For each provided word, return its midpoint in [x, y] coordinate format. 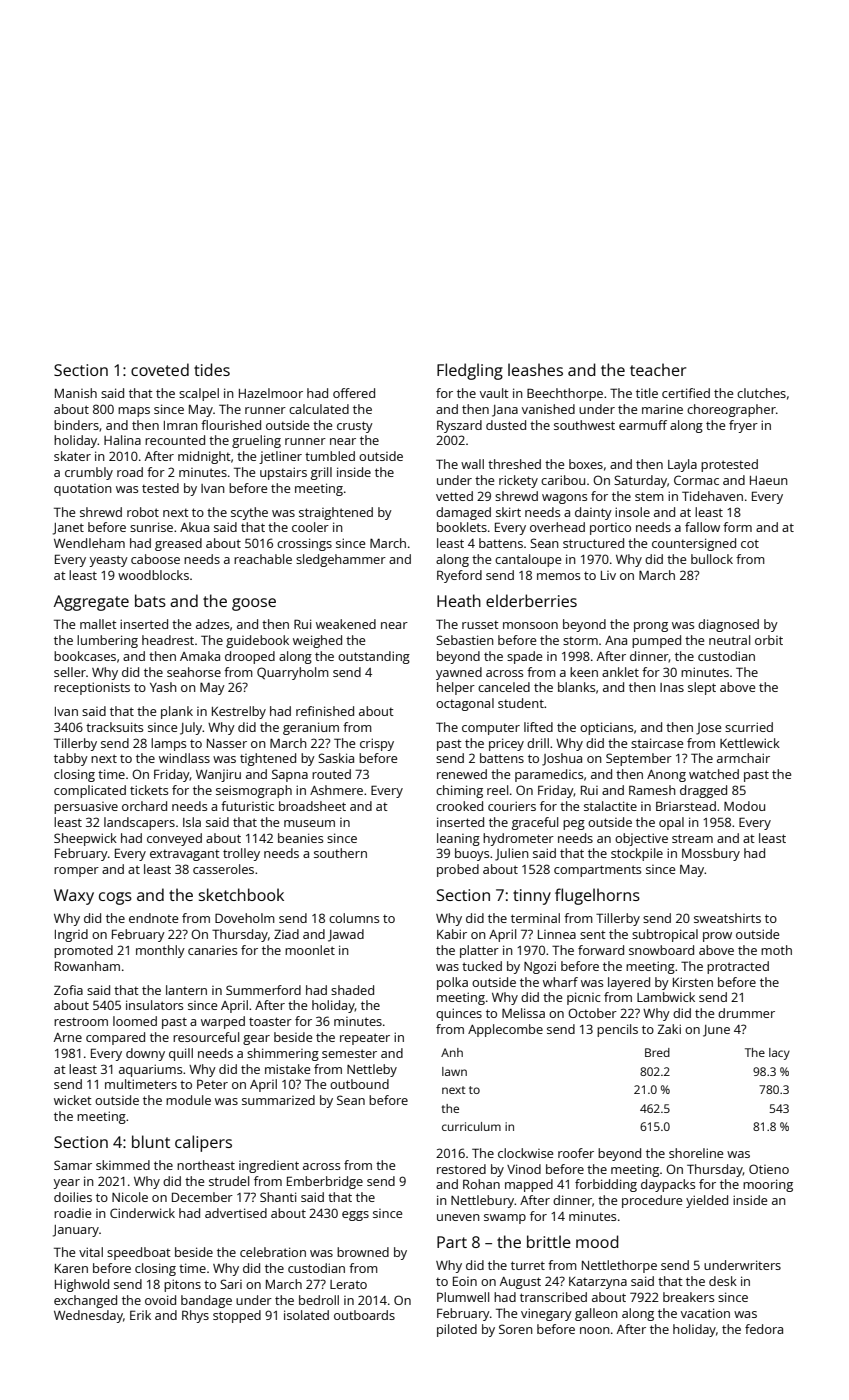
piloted [457, 1330]
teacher [658, 369]
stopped [237, 1316]
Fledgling [470, 371]
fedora [764, 1329]
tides [212, 369]
